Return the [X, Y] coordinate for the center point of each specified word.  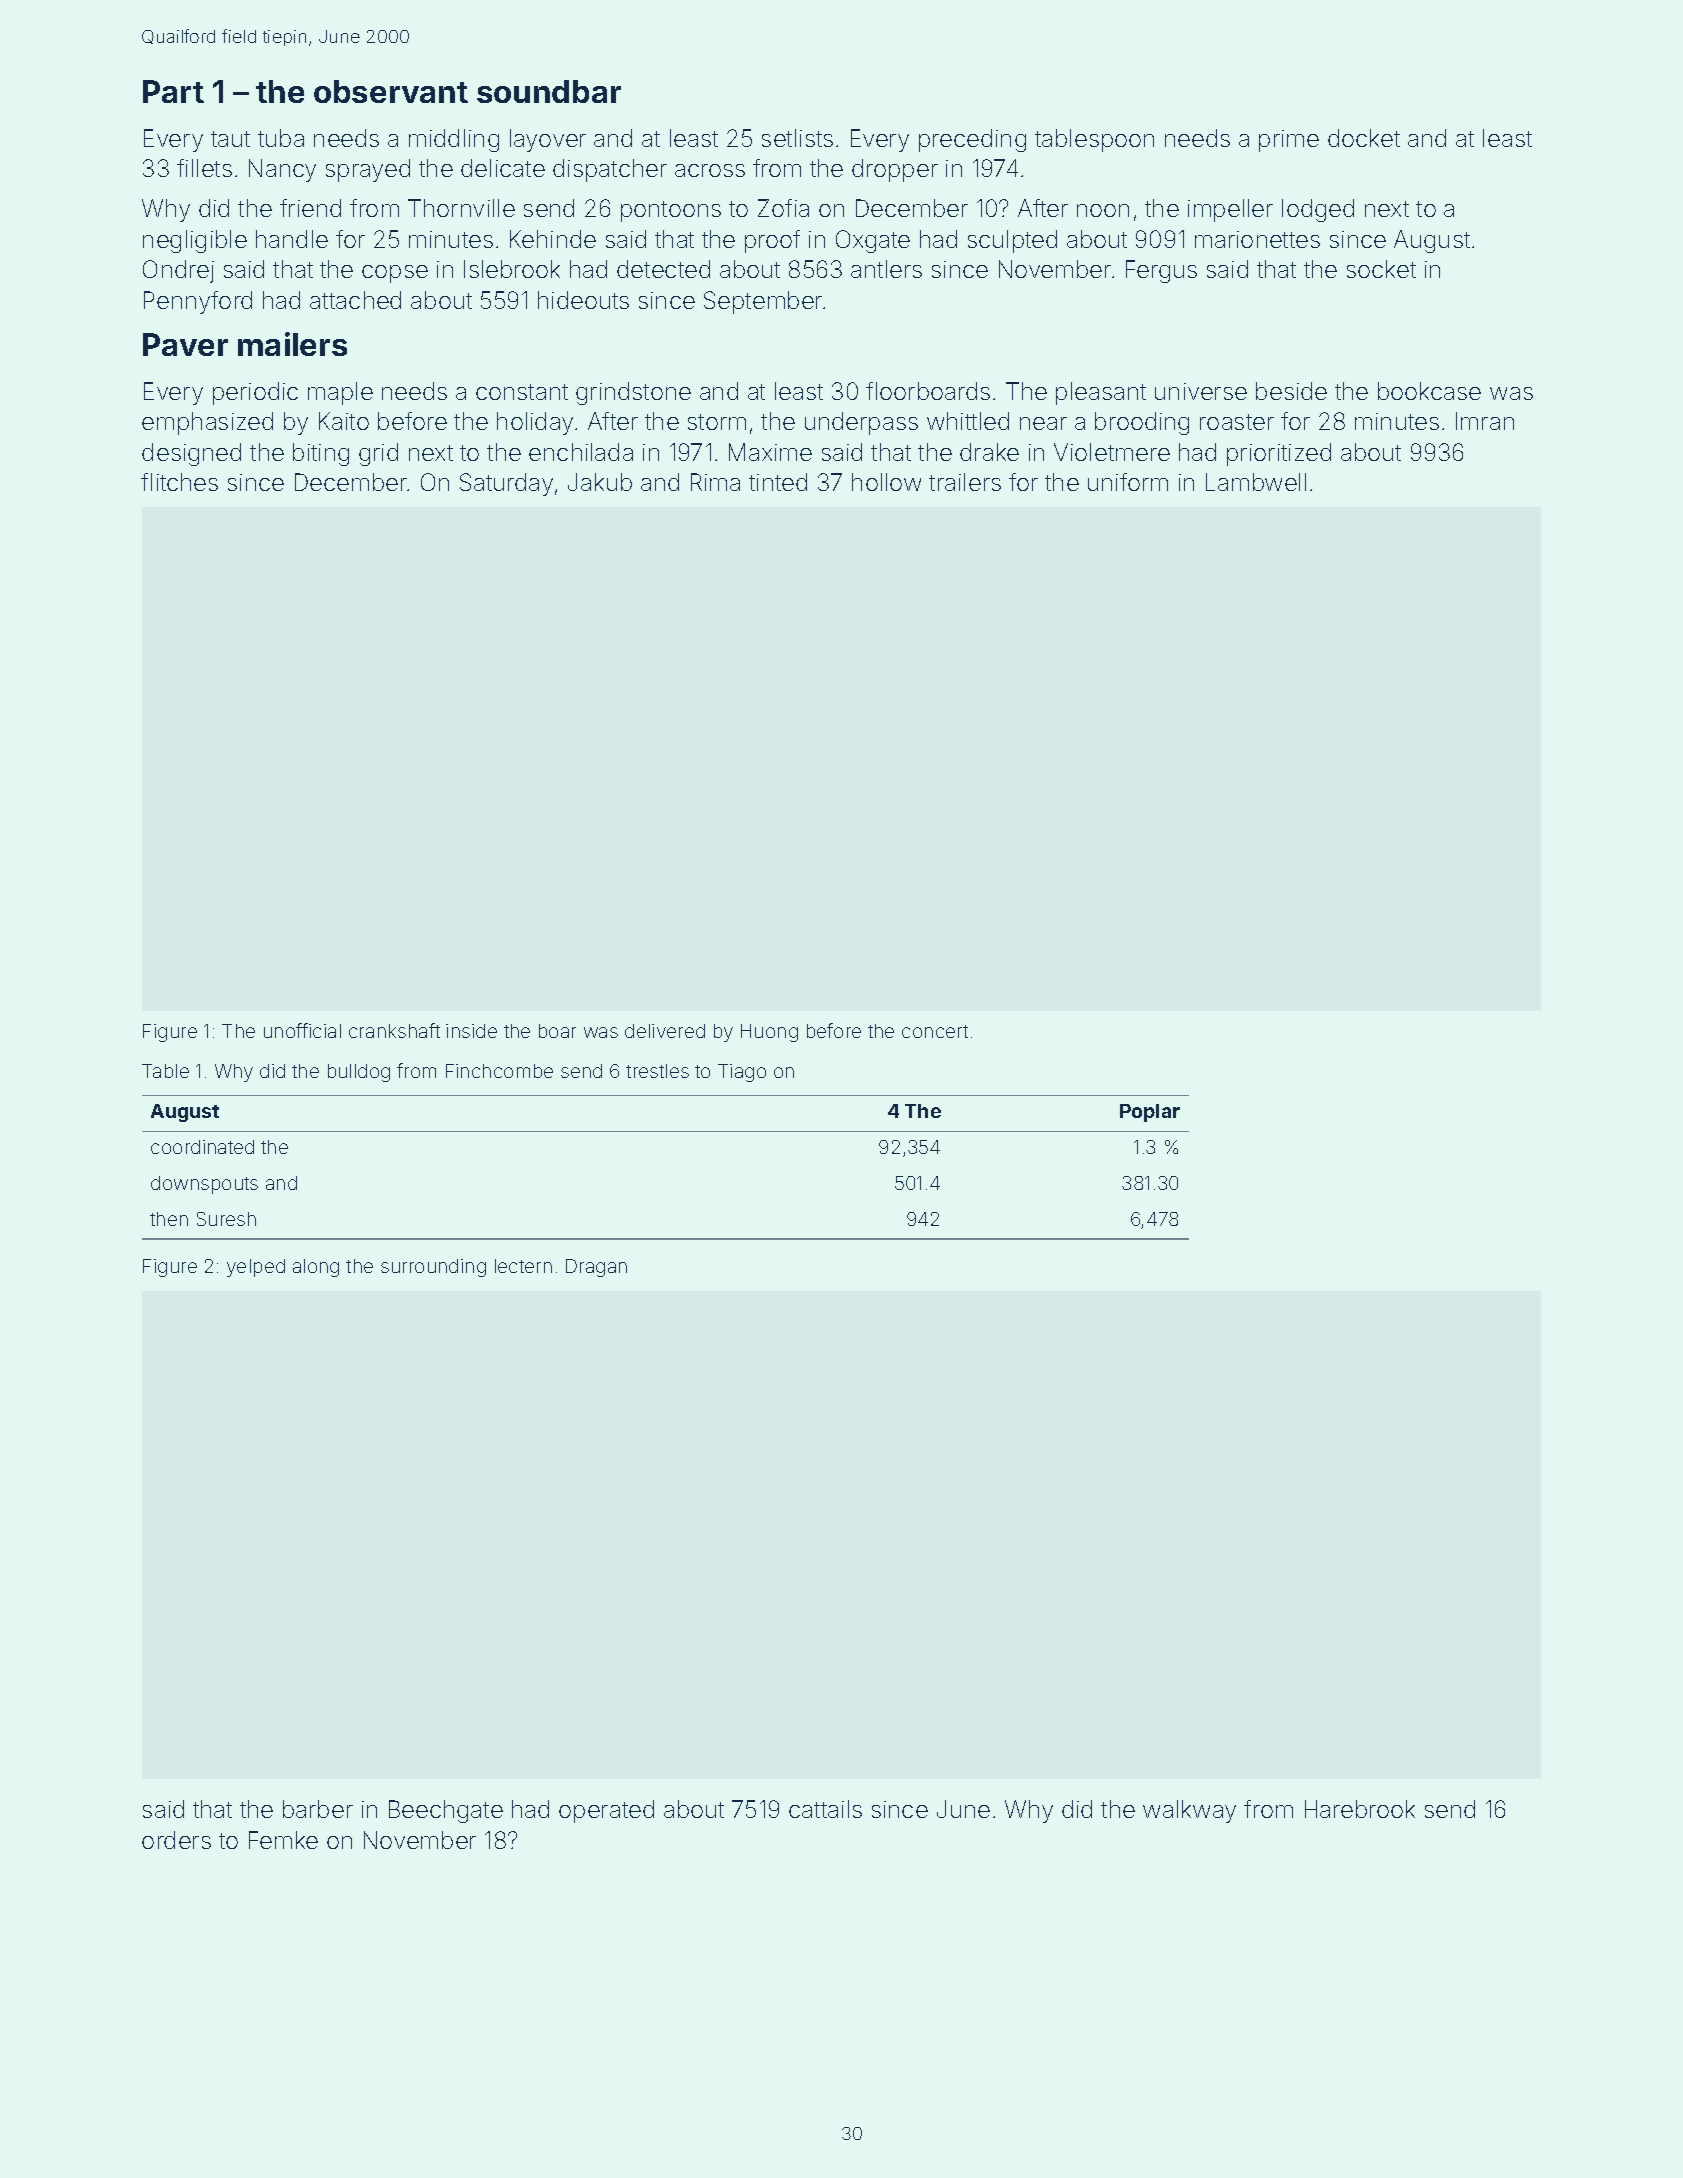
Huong [769, 1033]
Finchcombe [499, 1071]
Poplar [1150, 1113]
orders [176, 1840]
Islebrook [512, 269]
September [763, 302]
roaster [1237, 422]
